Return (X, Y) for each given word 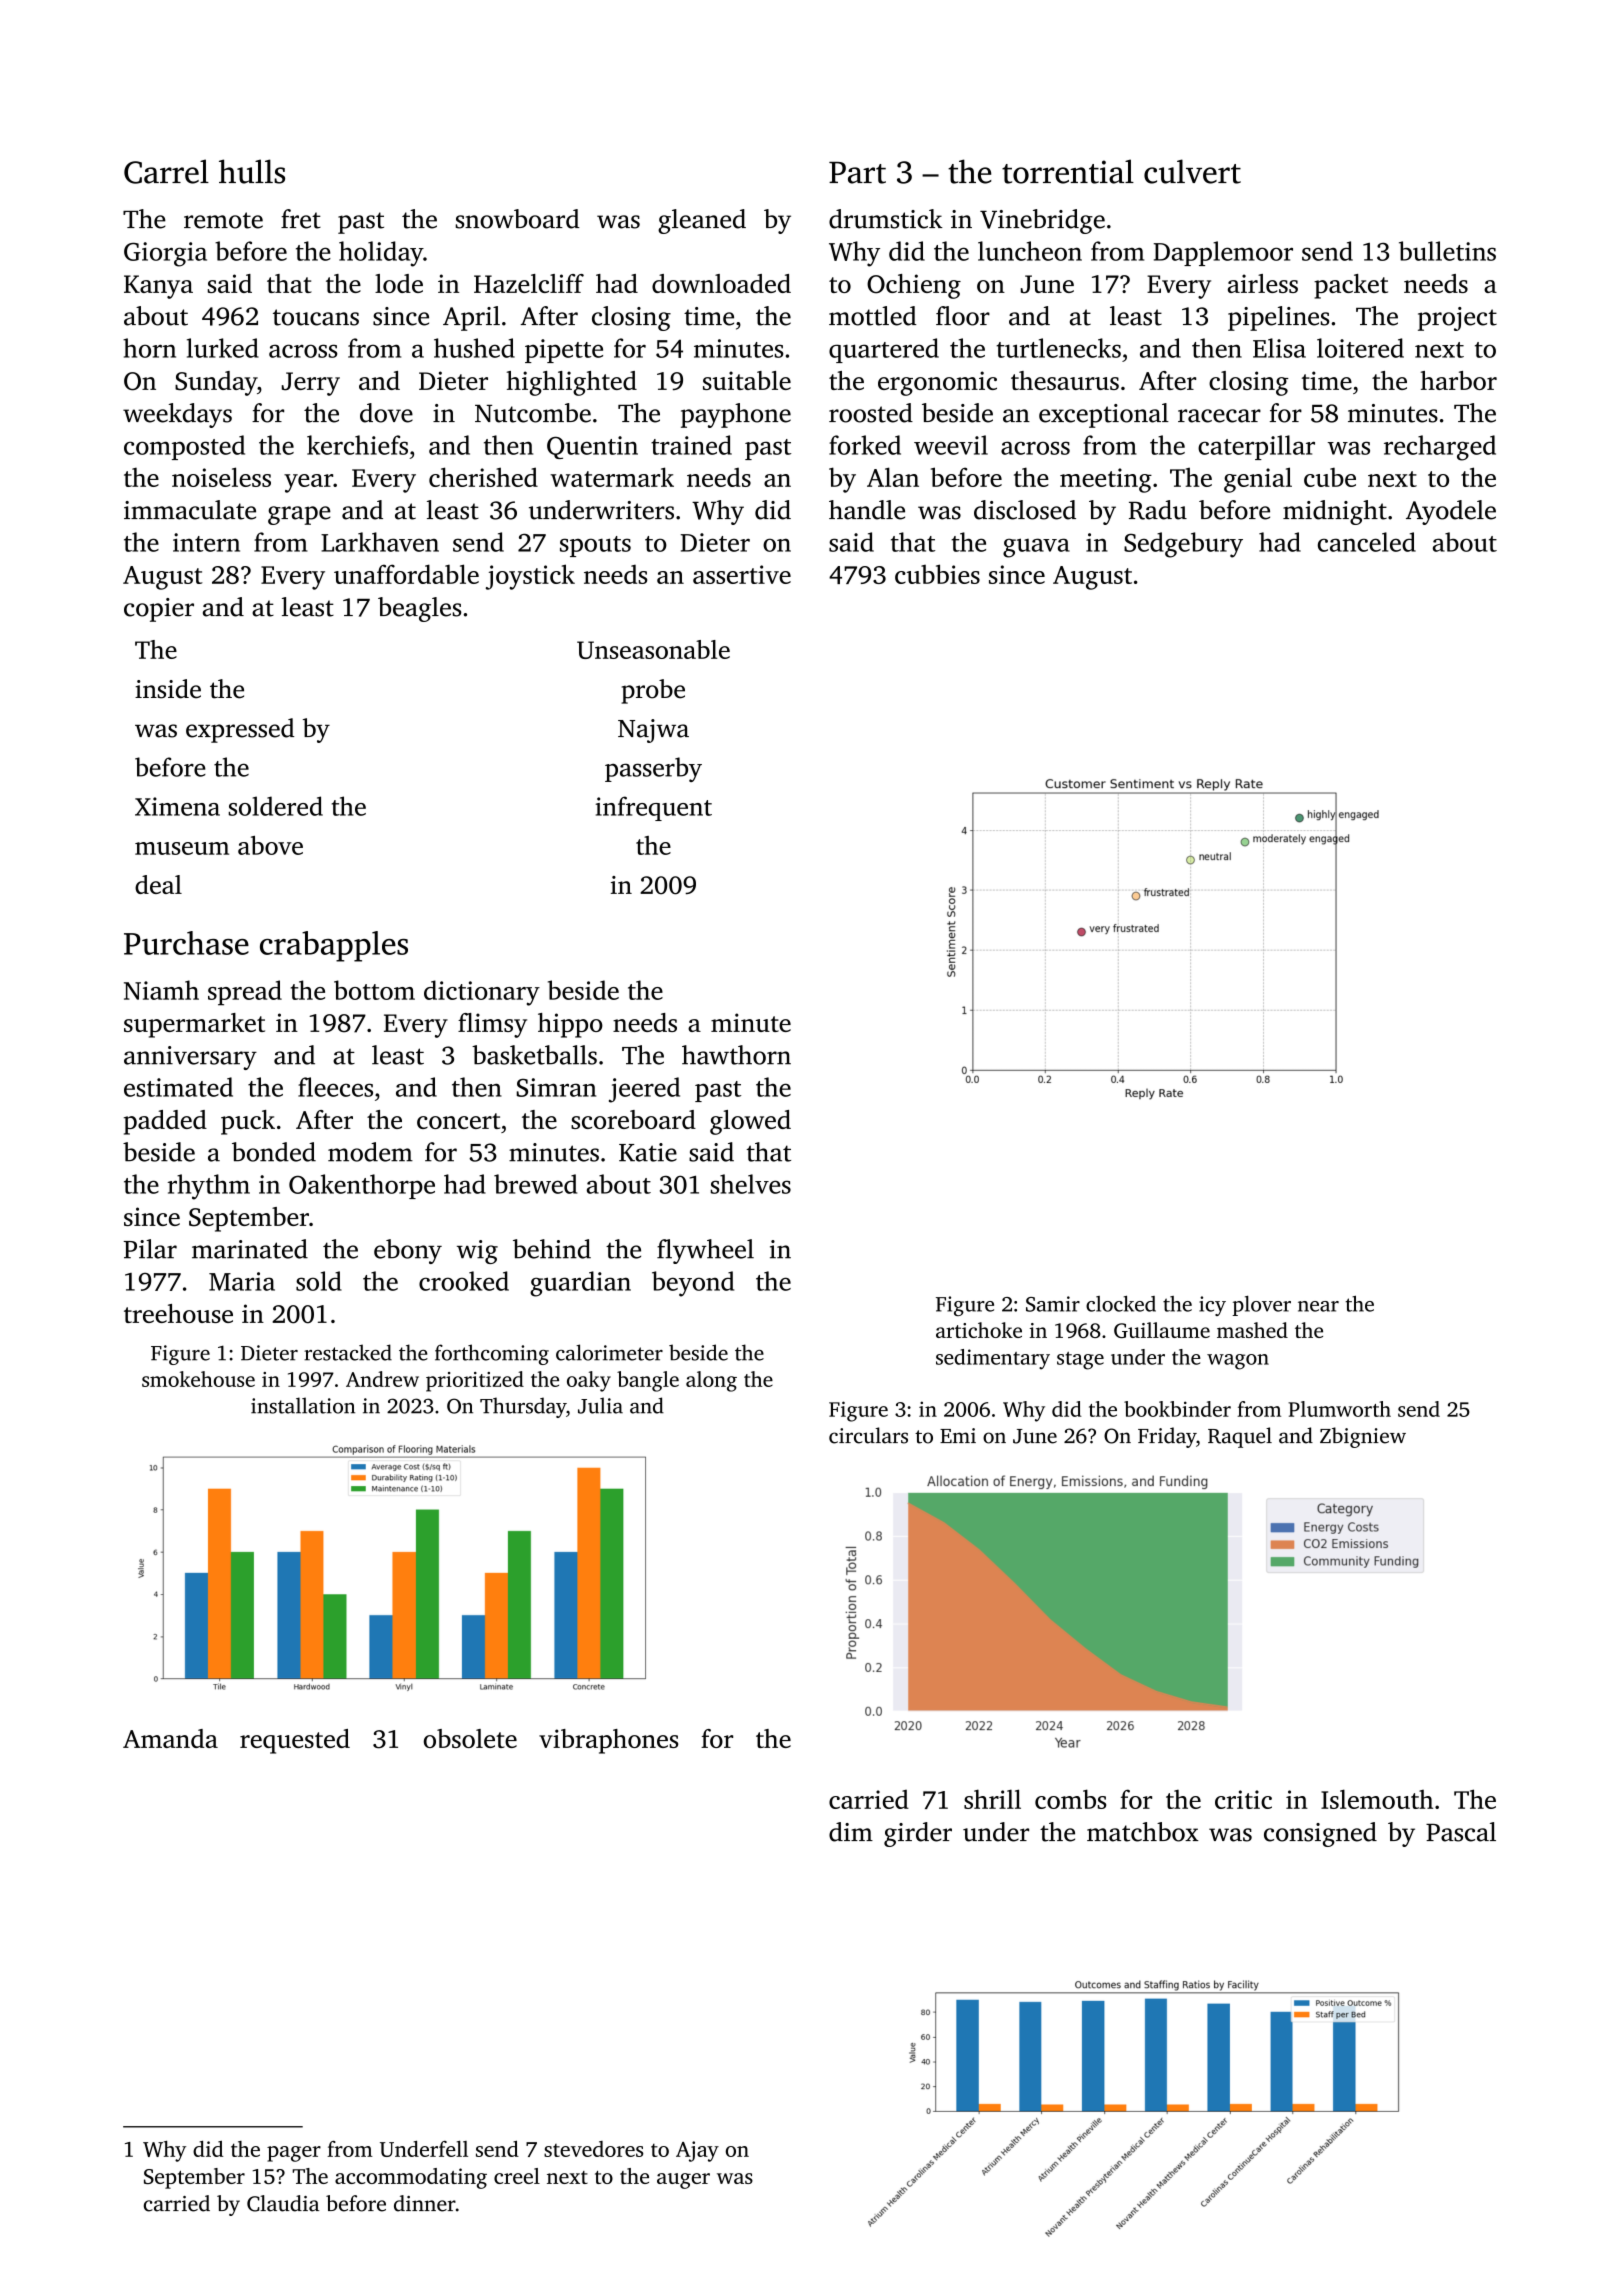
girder (918, 1834)
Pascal (1461, 1832)
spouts (595, 546)
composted (184, 447)
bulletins (1447, 251)
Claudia (283, 2203)
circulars (868, 1435)
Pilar (150, 1249)
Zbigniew (1363, 1437)
